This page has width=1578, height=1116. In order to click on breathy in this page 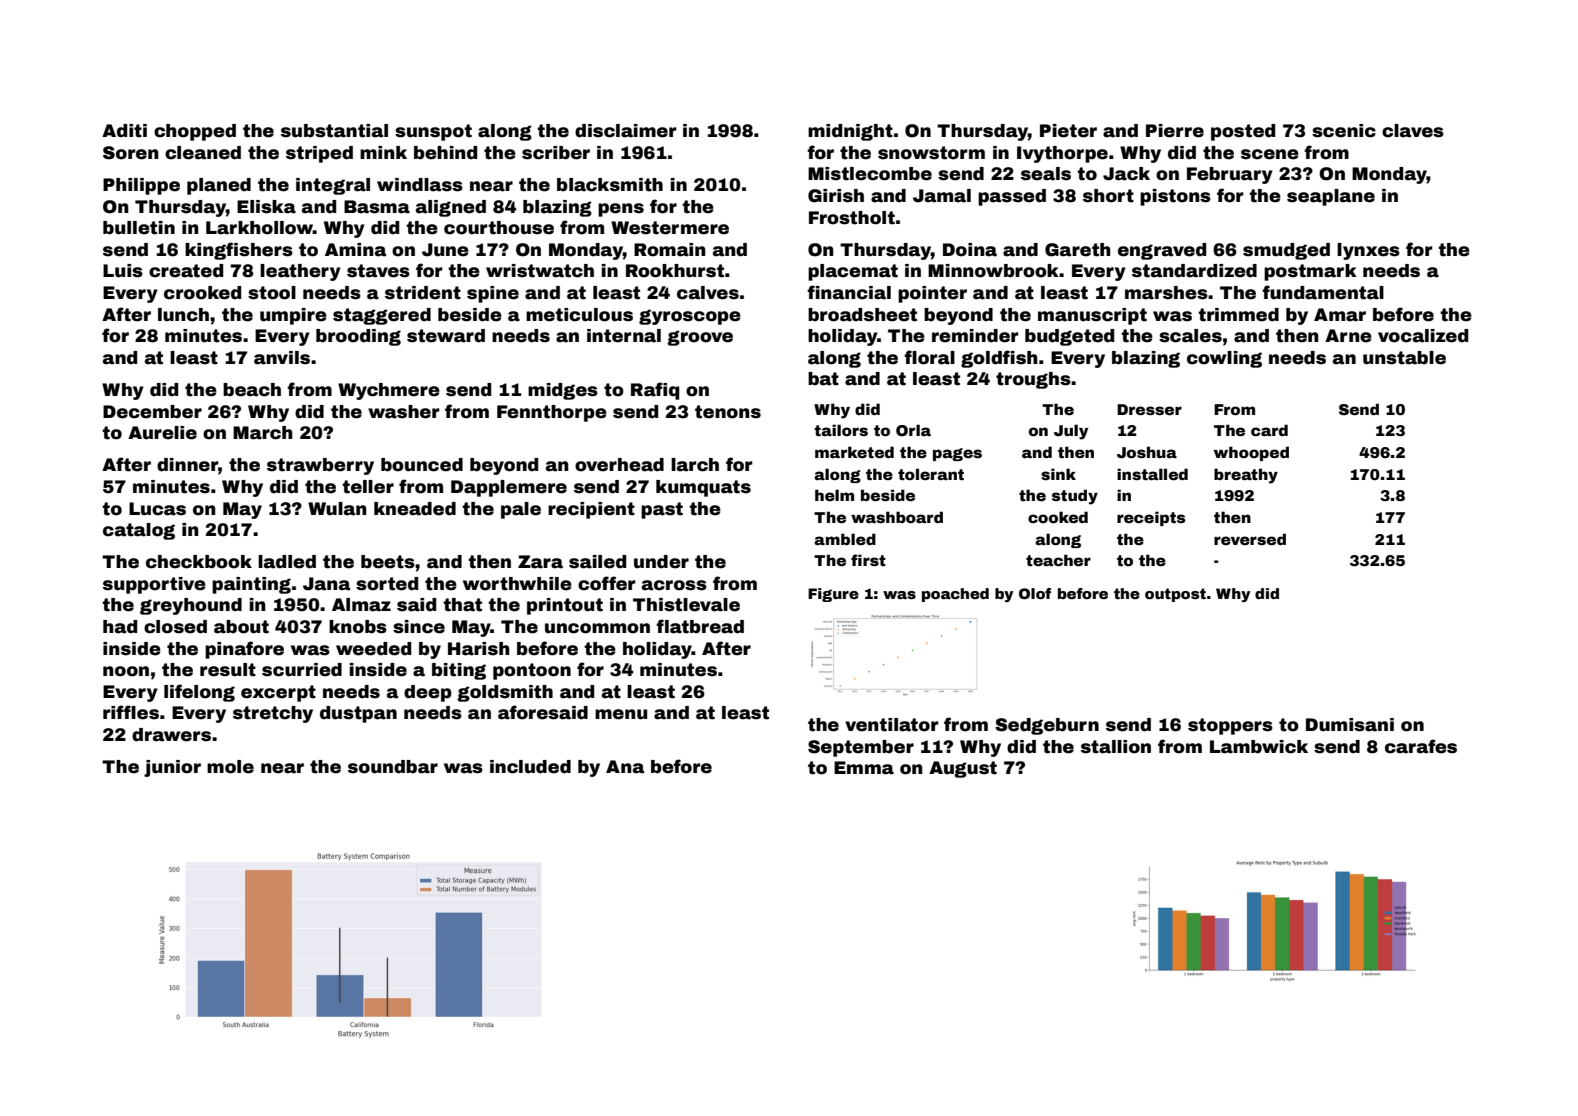, I will do `click(1246, 476)`.
